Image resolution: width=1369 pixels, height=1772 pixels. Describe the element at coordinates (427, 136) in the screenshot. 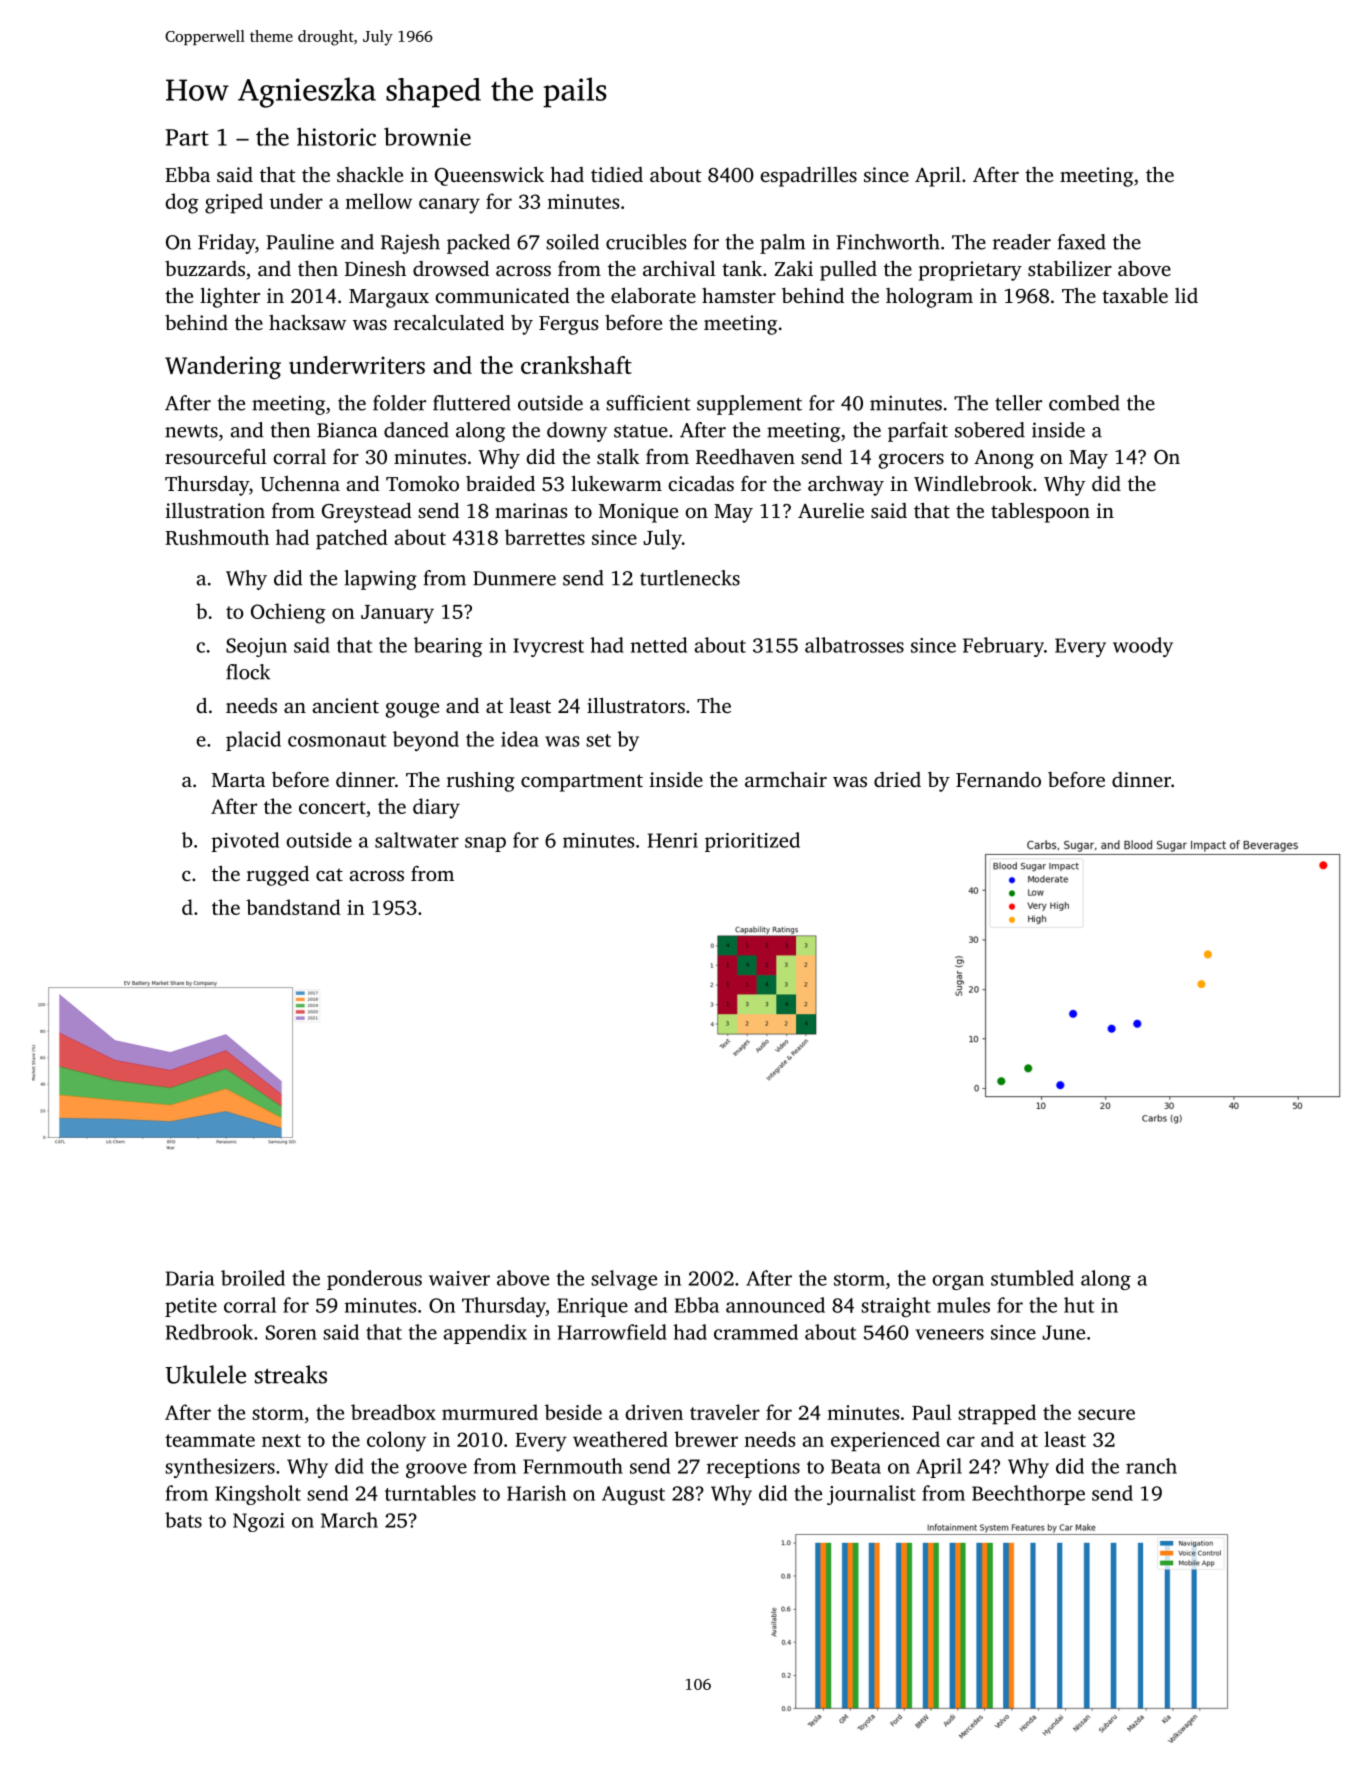

I see `brownie` at that location.
